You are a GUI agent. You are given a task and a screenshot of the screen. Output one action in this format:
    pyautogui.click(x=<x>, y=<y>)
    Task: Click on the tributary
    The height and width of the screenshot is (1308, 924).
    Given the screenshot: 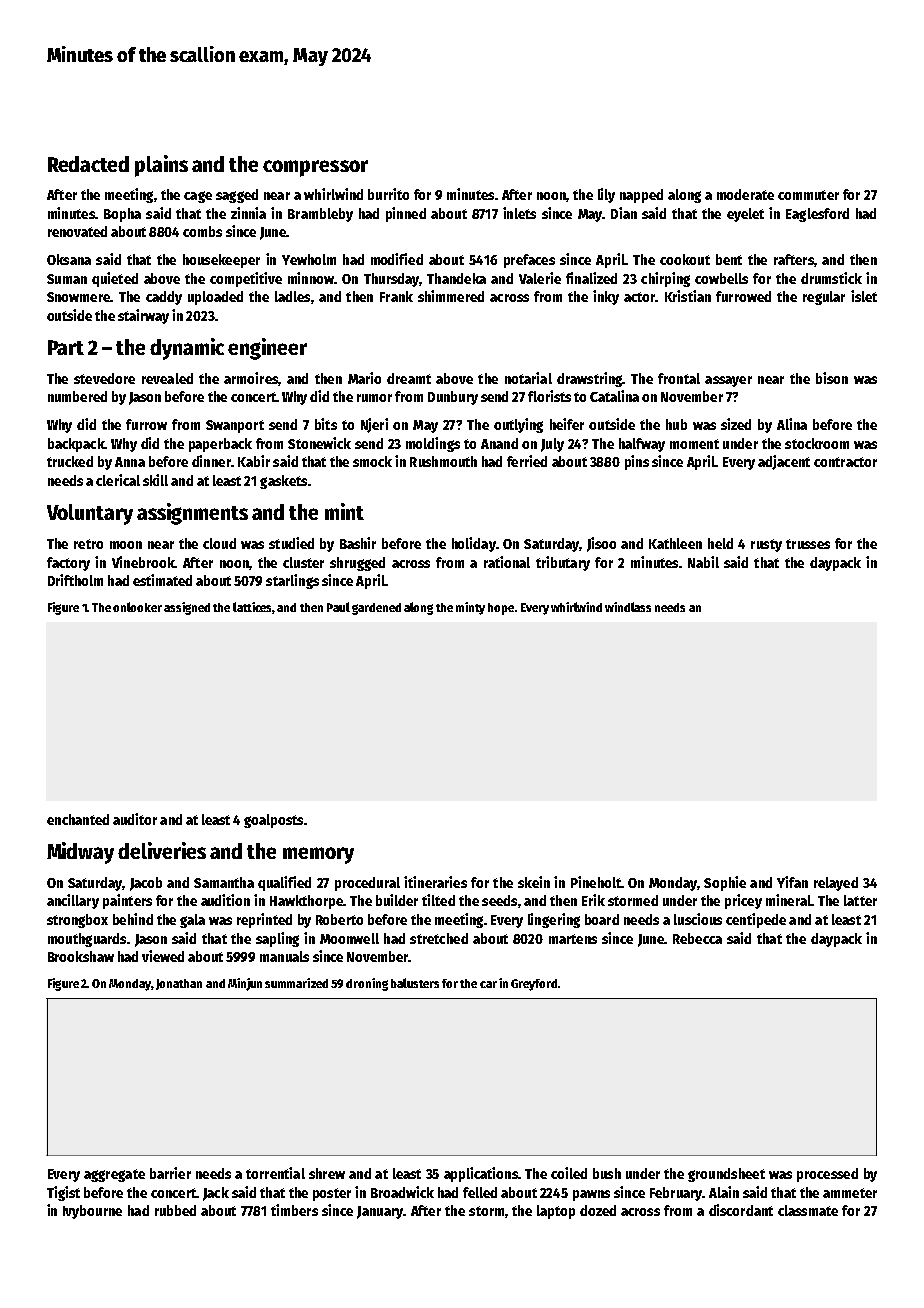 What is the action you would take?
    pyautogui.click(x=563, y=563)
